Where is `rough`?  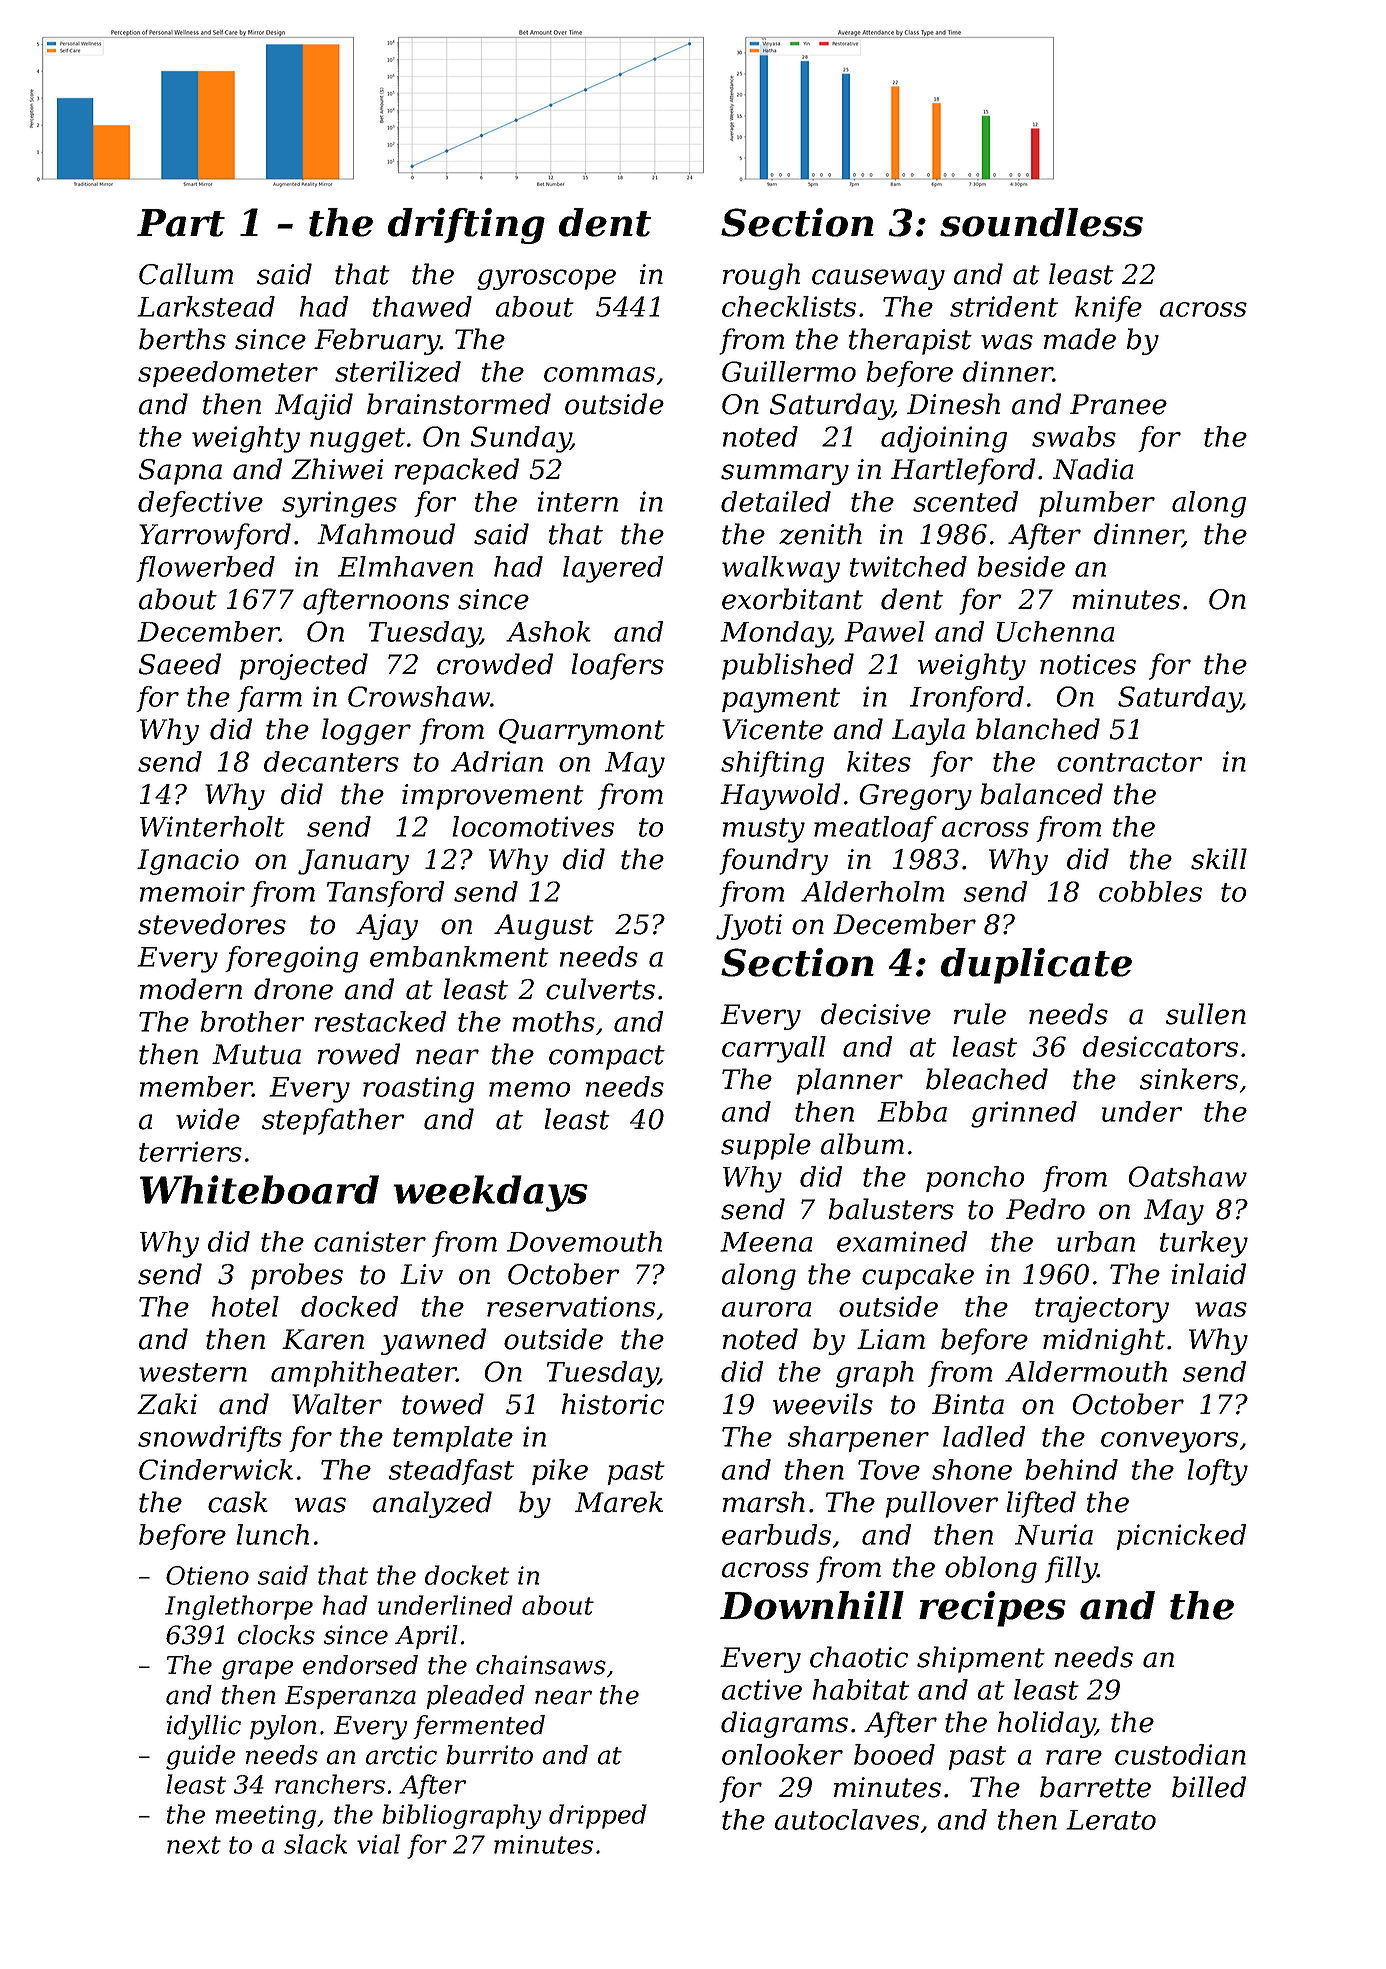 rough is located at coordinates (761, 276).
